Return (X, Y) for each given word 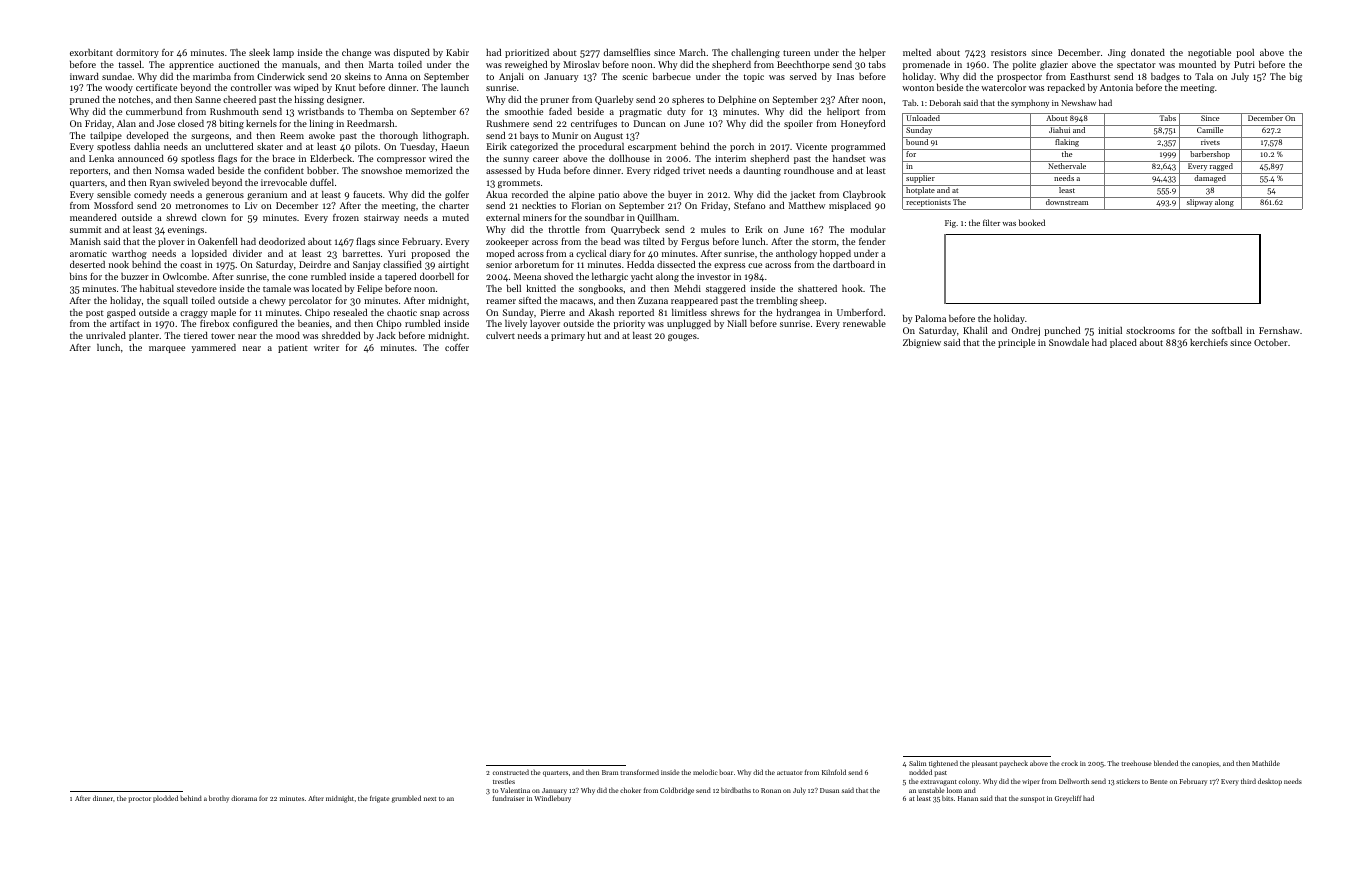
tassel (130, 64)
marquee (167, 349)
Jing (1117, 53)
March (692, 52)
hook (852, 288)
